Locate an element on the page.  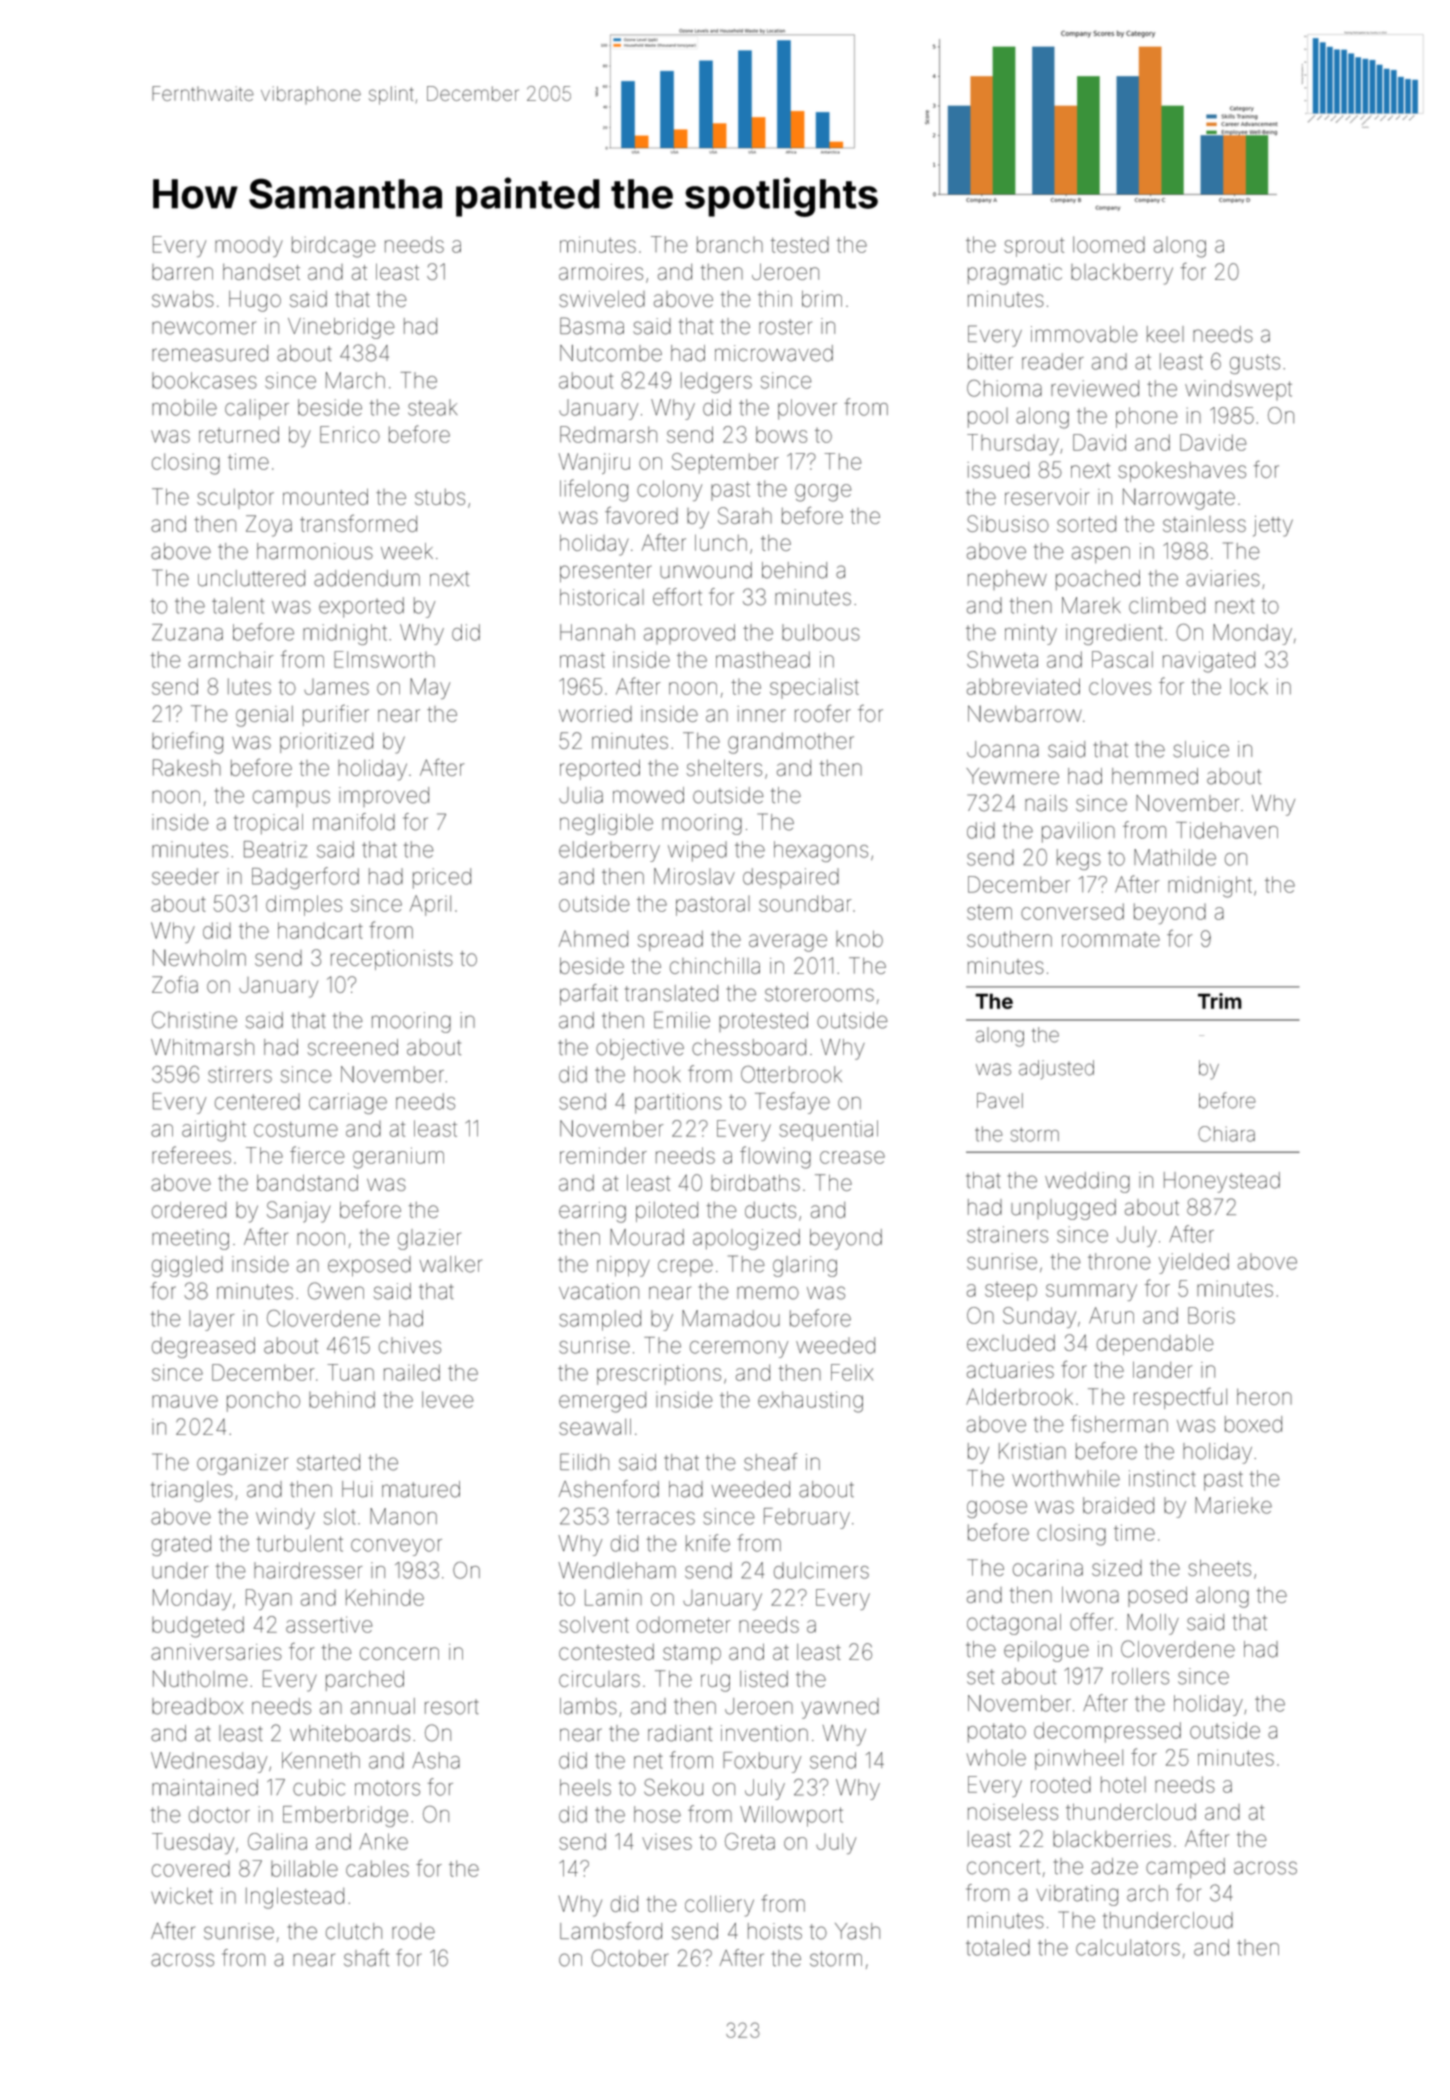
Molly is located at coordinates (1153, 1624).
